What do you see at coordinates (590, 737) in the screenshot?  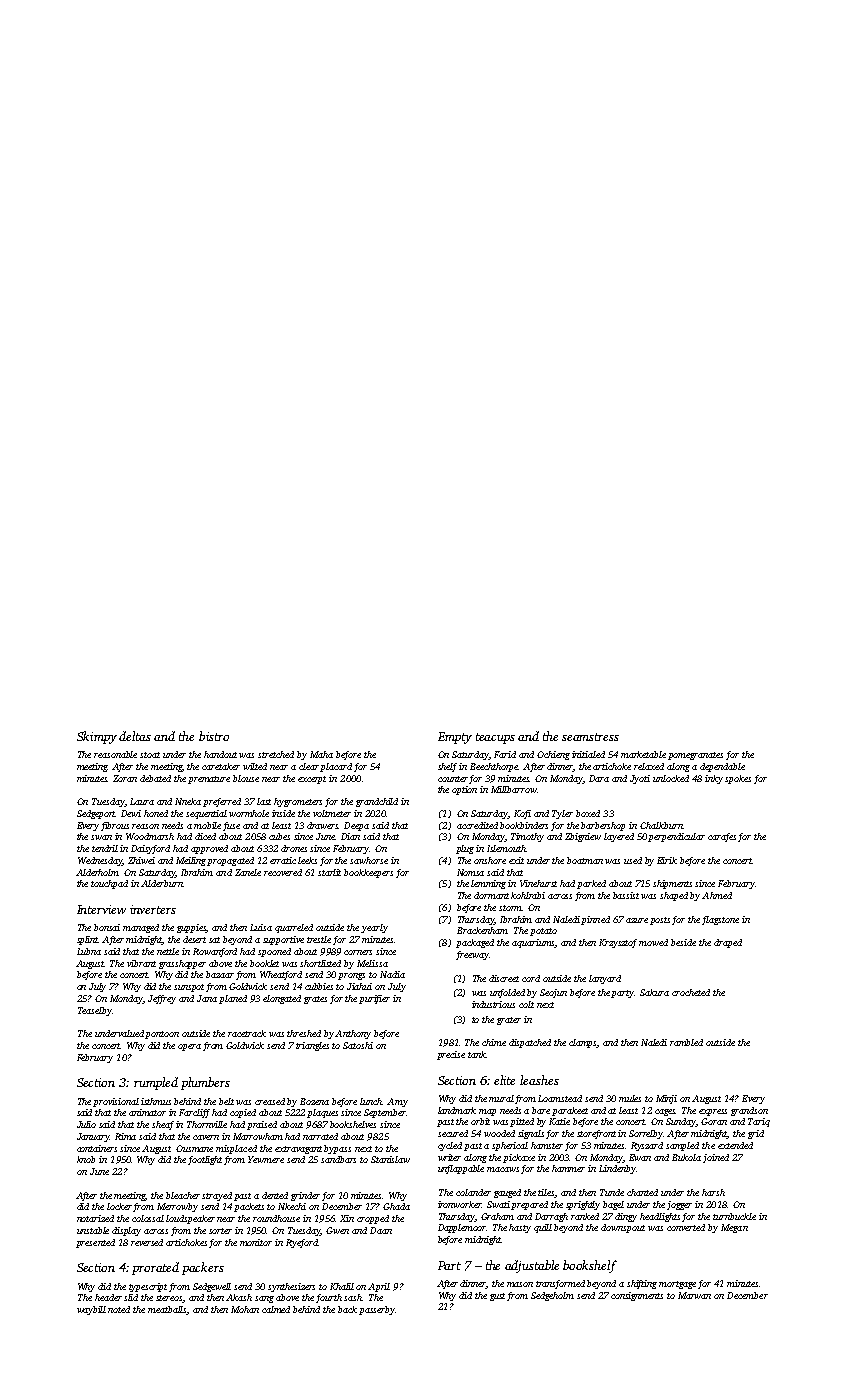 I see `seamstress` at bounding box center [590, 737].
